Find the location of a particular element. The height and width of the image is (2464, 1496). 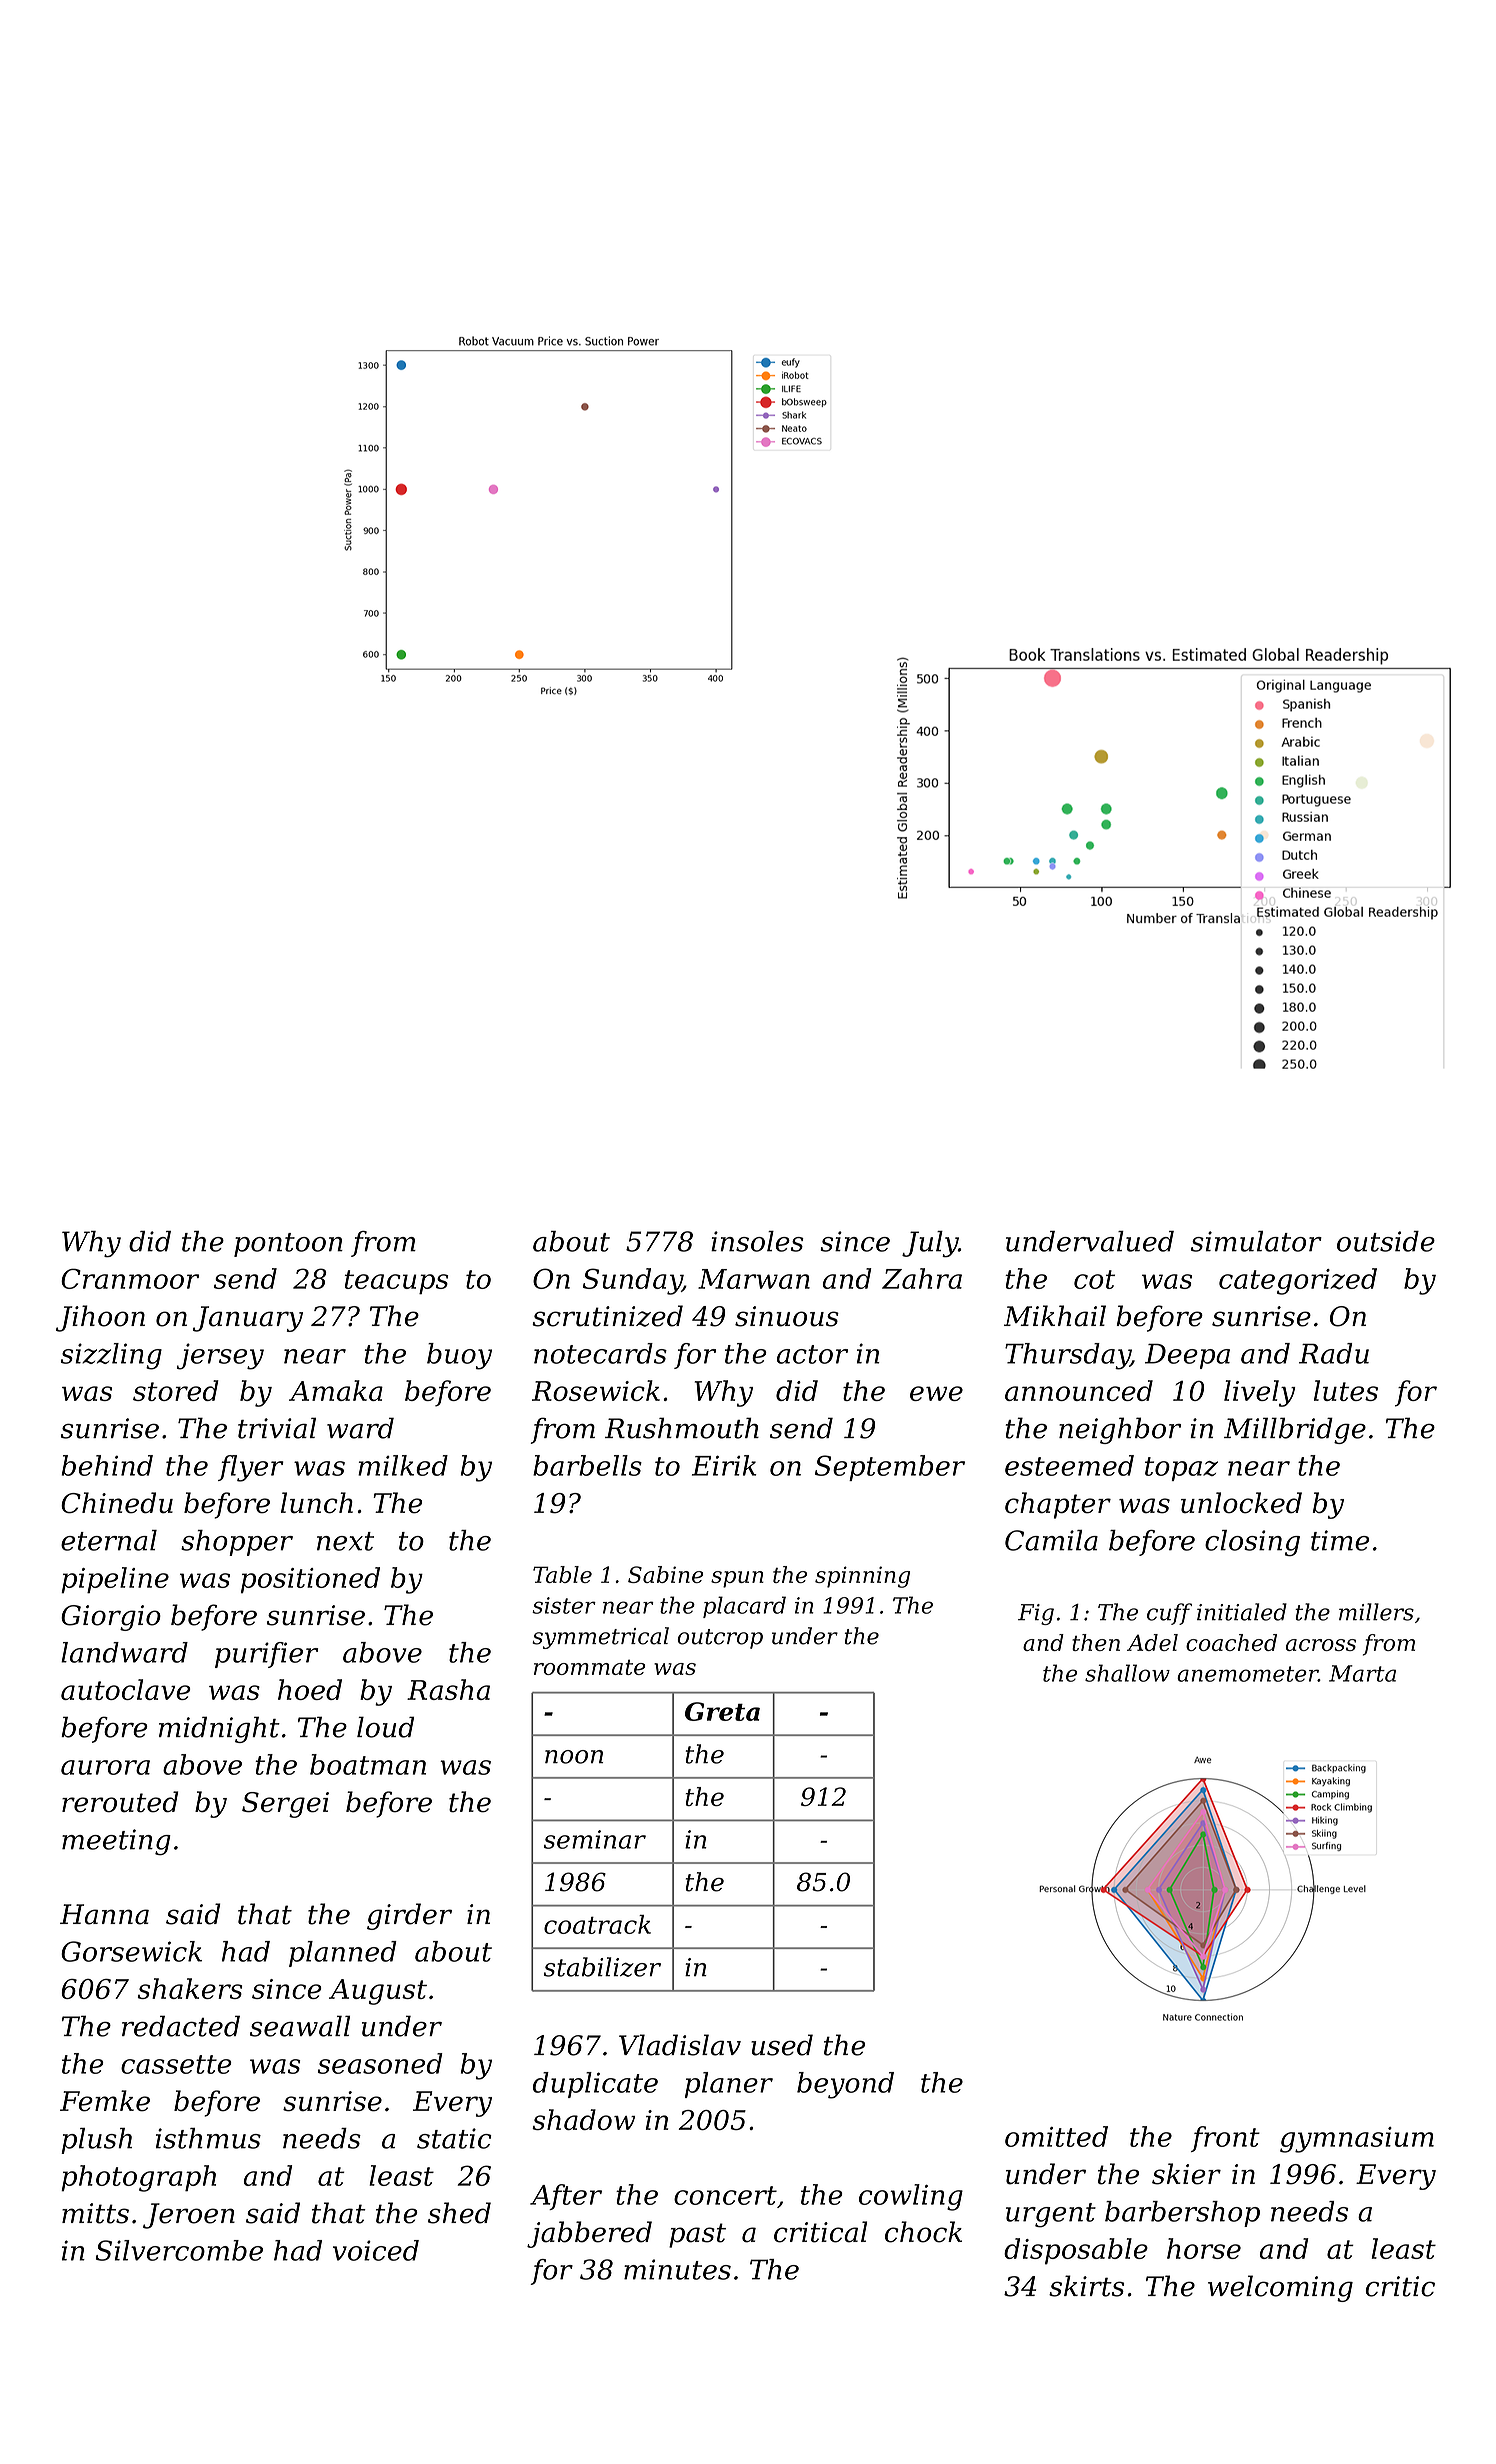

After is located at coordinates (566, 2197).
